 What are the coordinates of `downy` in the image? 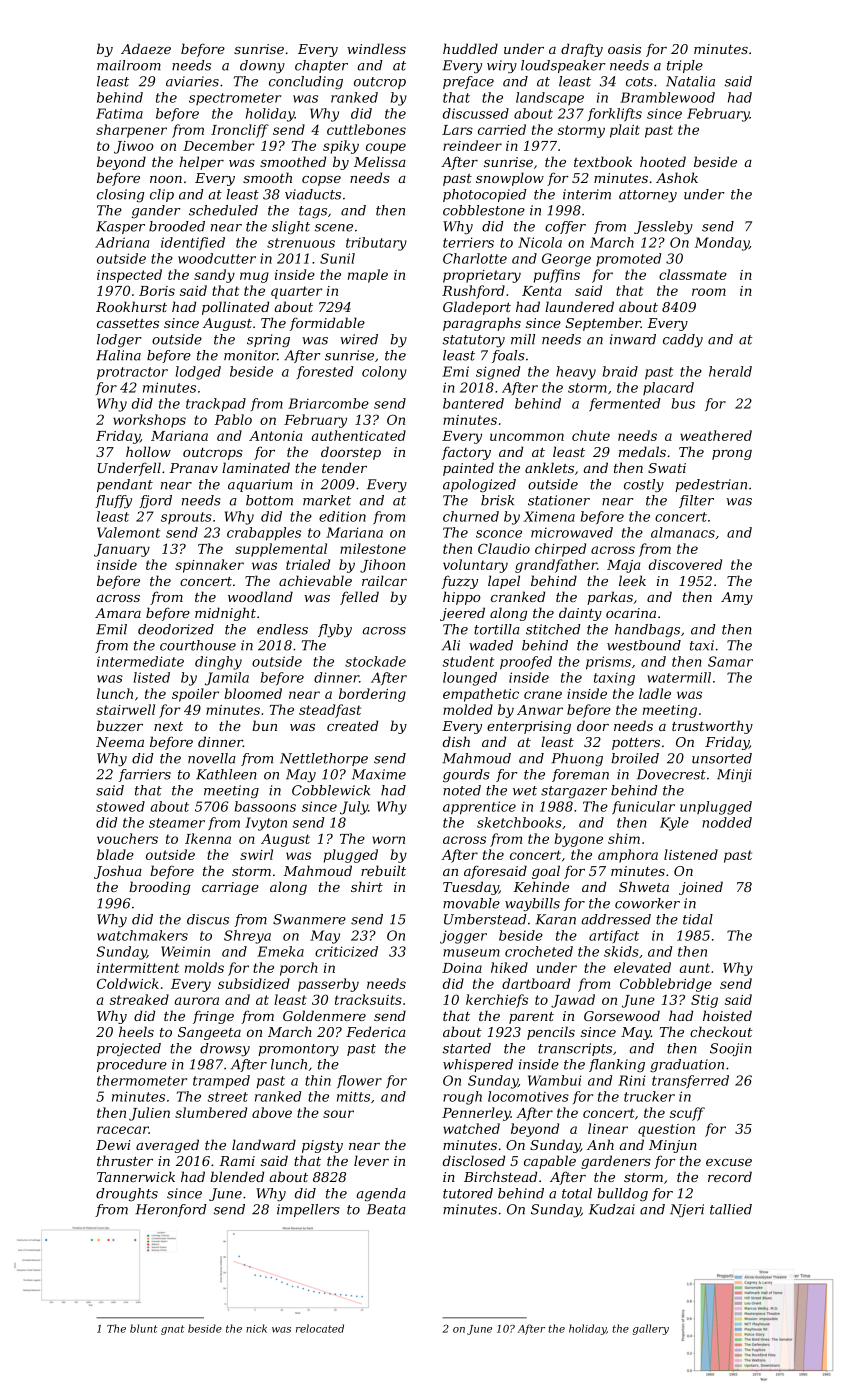 It's located at (262, 66).
